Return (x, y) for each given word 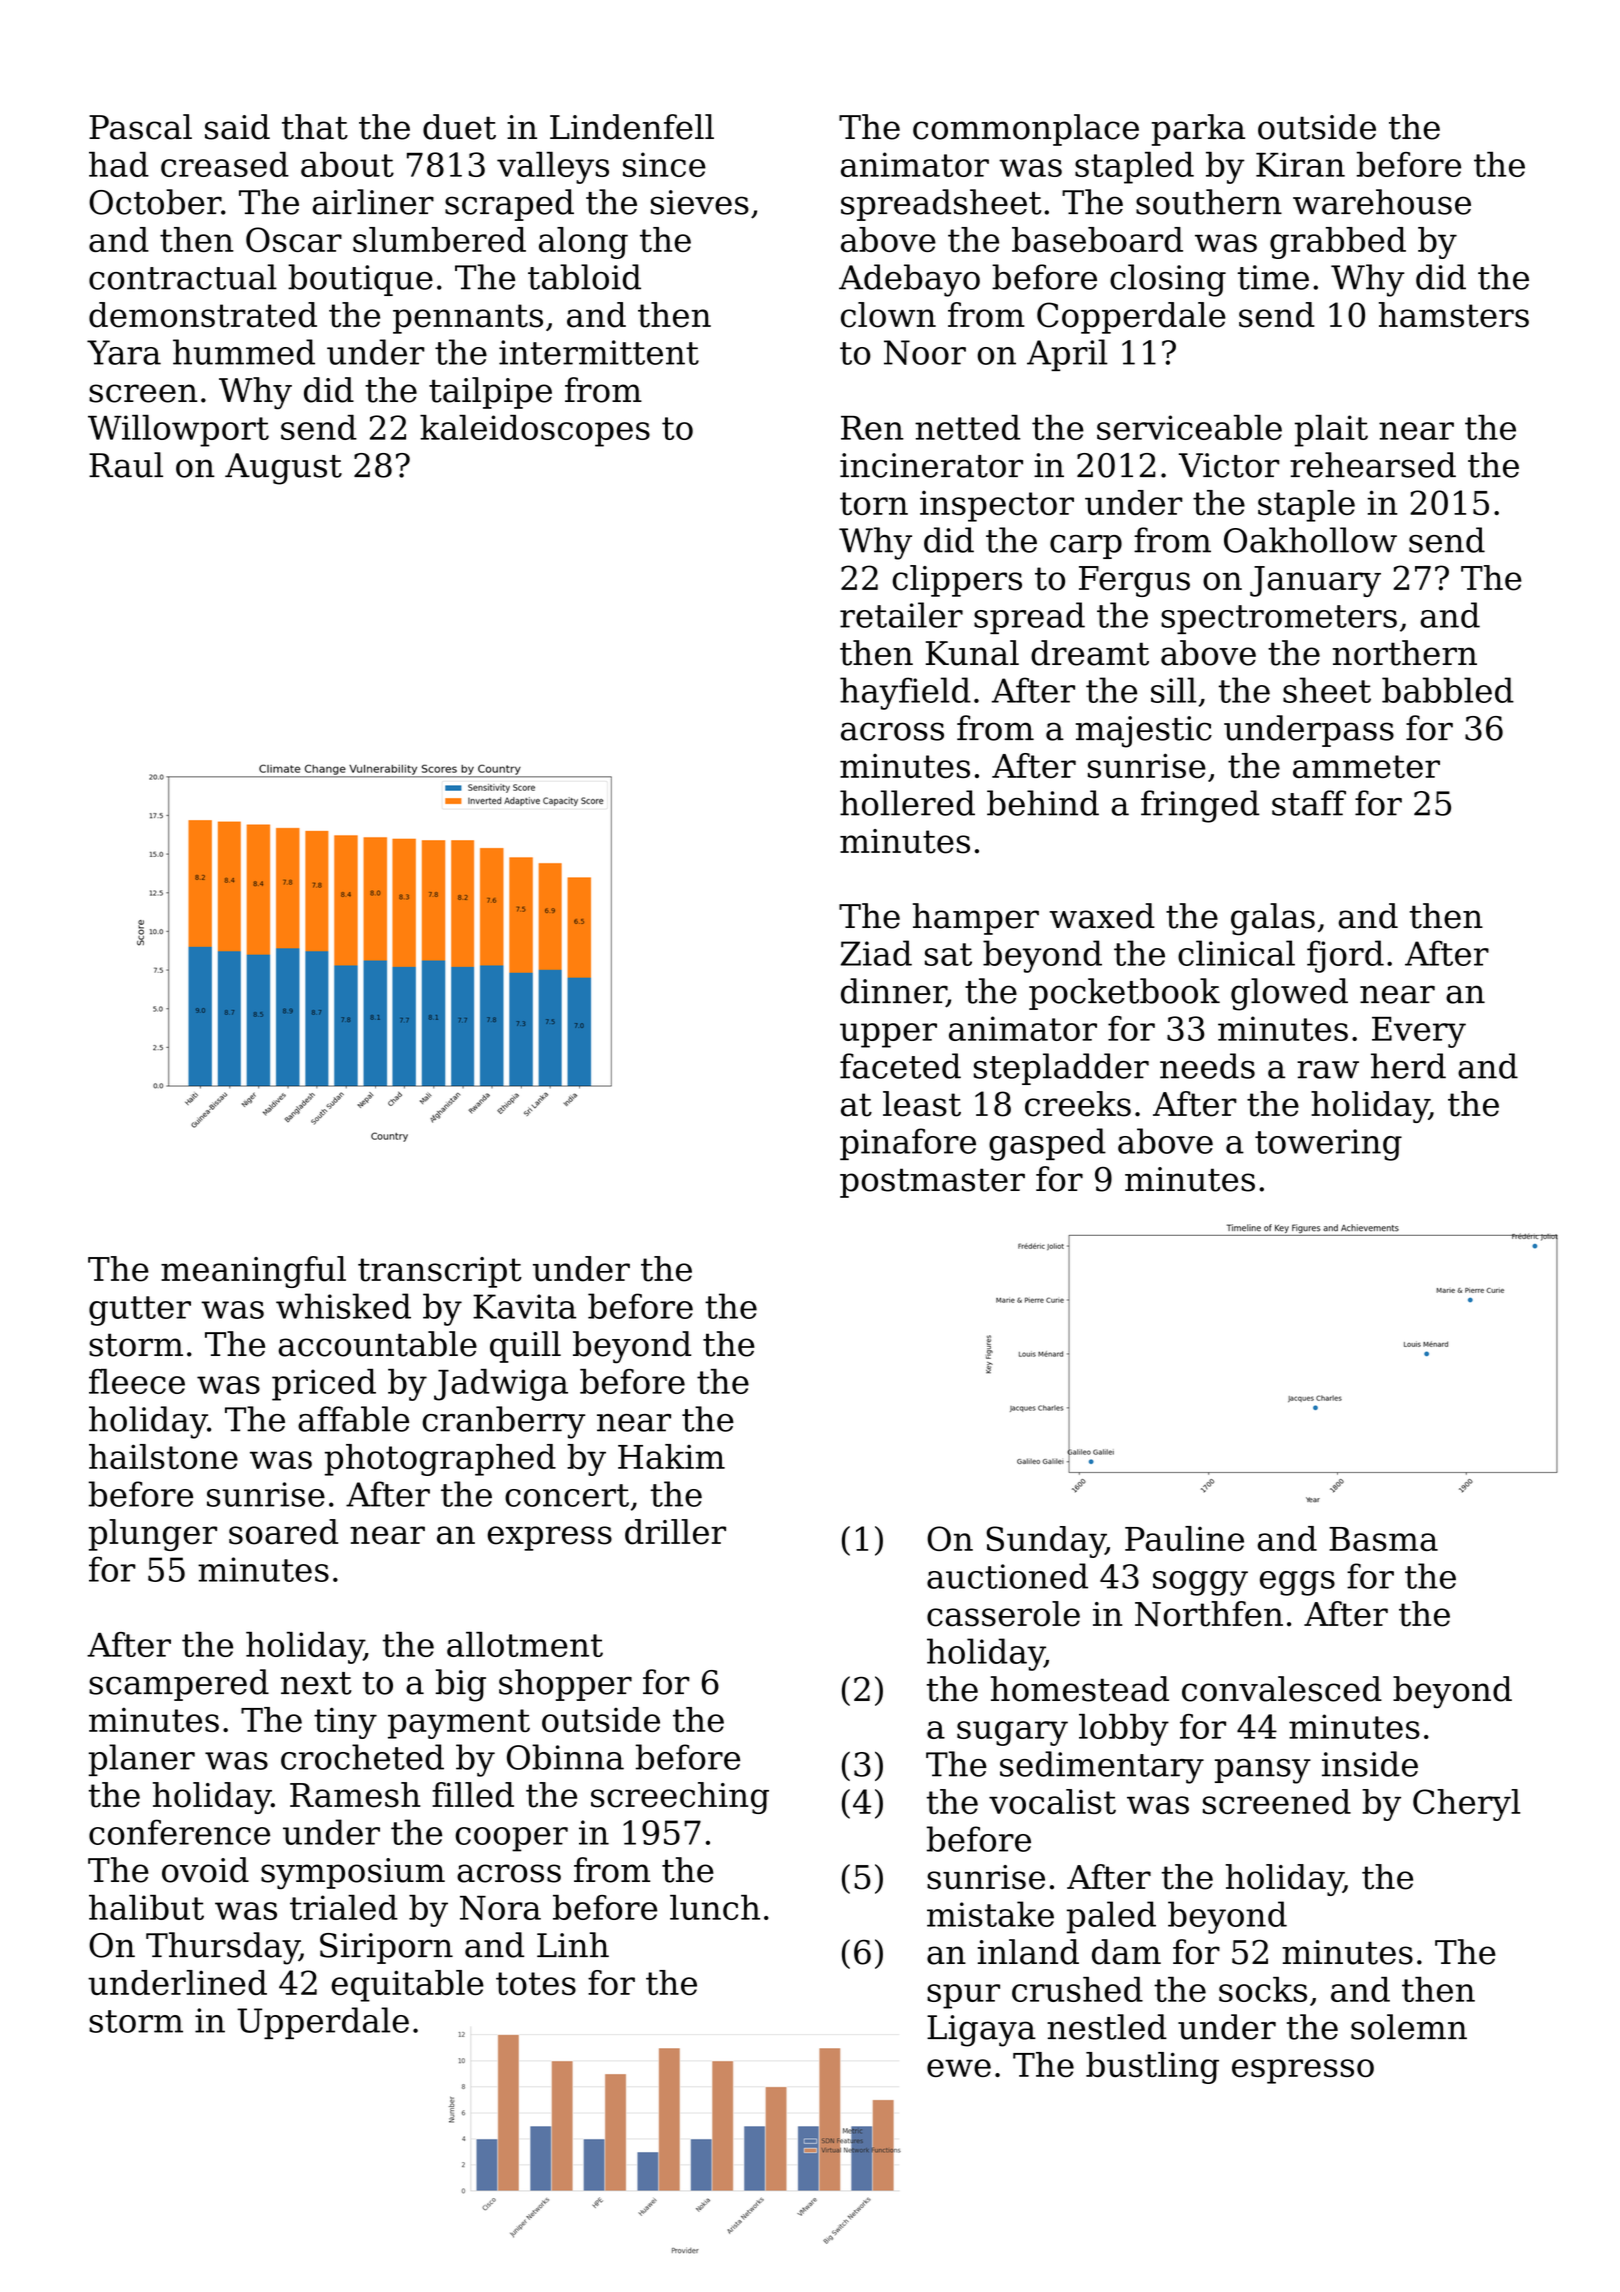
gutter (140, 1311)
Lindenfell (632, 127)
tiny (345, 1723)
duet (459, 127)
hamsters (1454, 315)
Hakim (671, 1456)
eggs (1297, 1583)
